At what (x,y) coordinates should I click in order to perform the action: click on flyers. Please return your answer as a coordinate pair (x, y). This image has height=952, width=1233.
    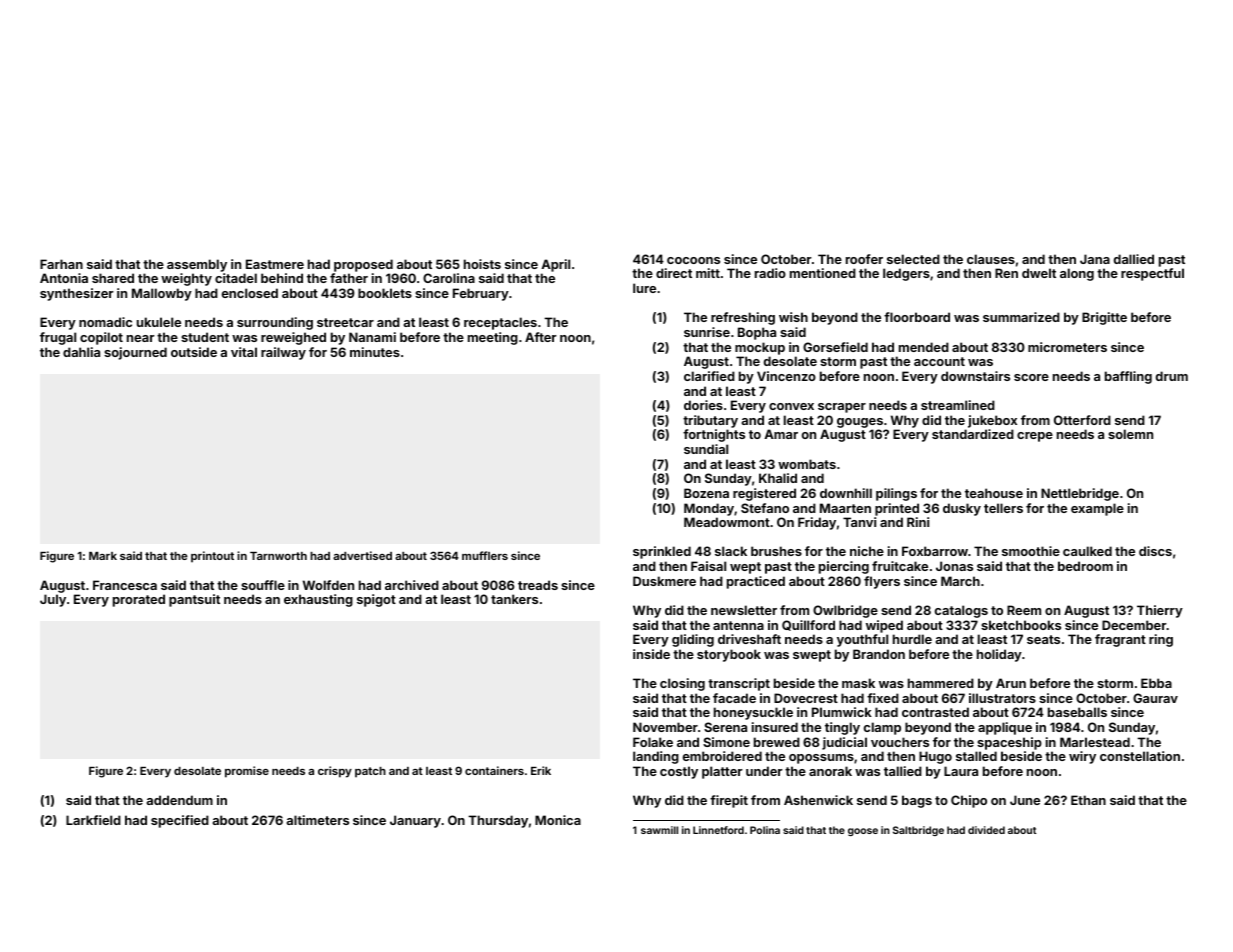
    Looking at the image, I should click on (882, 582).
